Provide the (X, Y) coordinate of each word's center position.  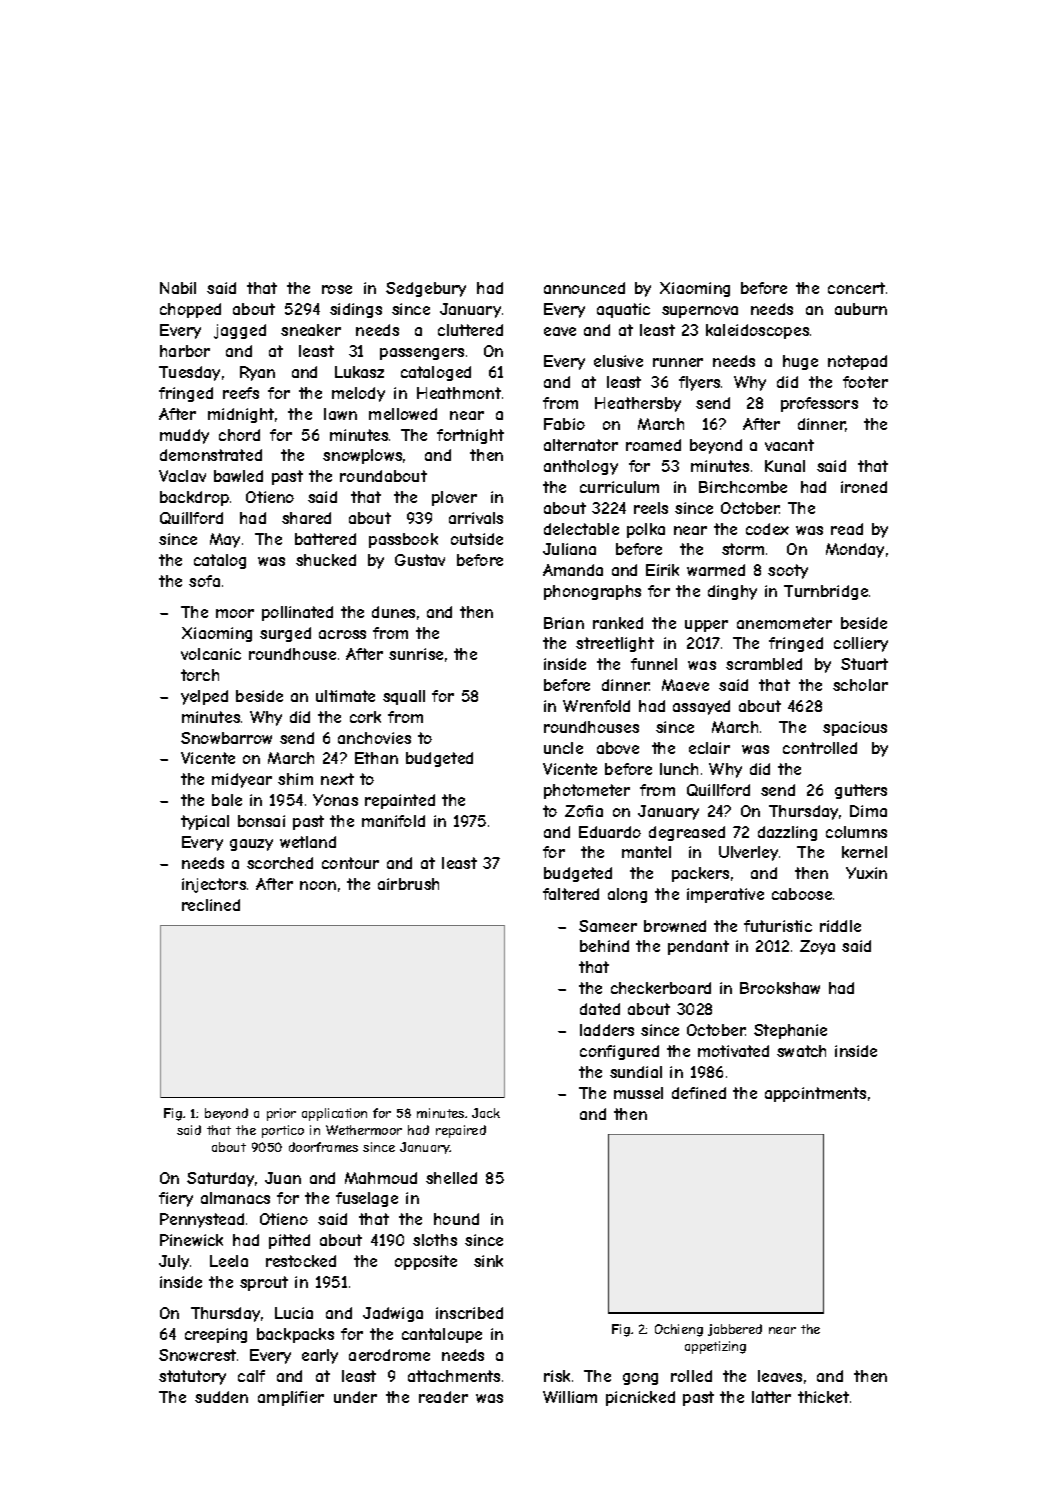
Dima (868, 811)
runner (678, 362)
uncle (563, 748)
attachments (454, 1376)
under (355, 1397)
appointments (815, 1094)
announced (584, 288)
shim (295, 779)
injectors (214, 885)
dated (600, 1009)
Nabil (178, 288)
